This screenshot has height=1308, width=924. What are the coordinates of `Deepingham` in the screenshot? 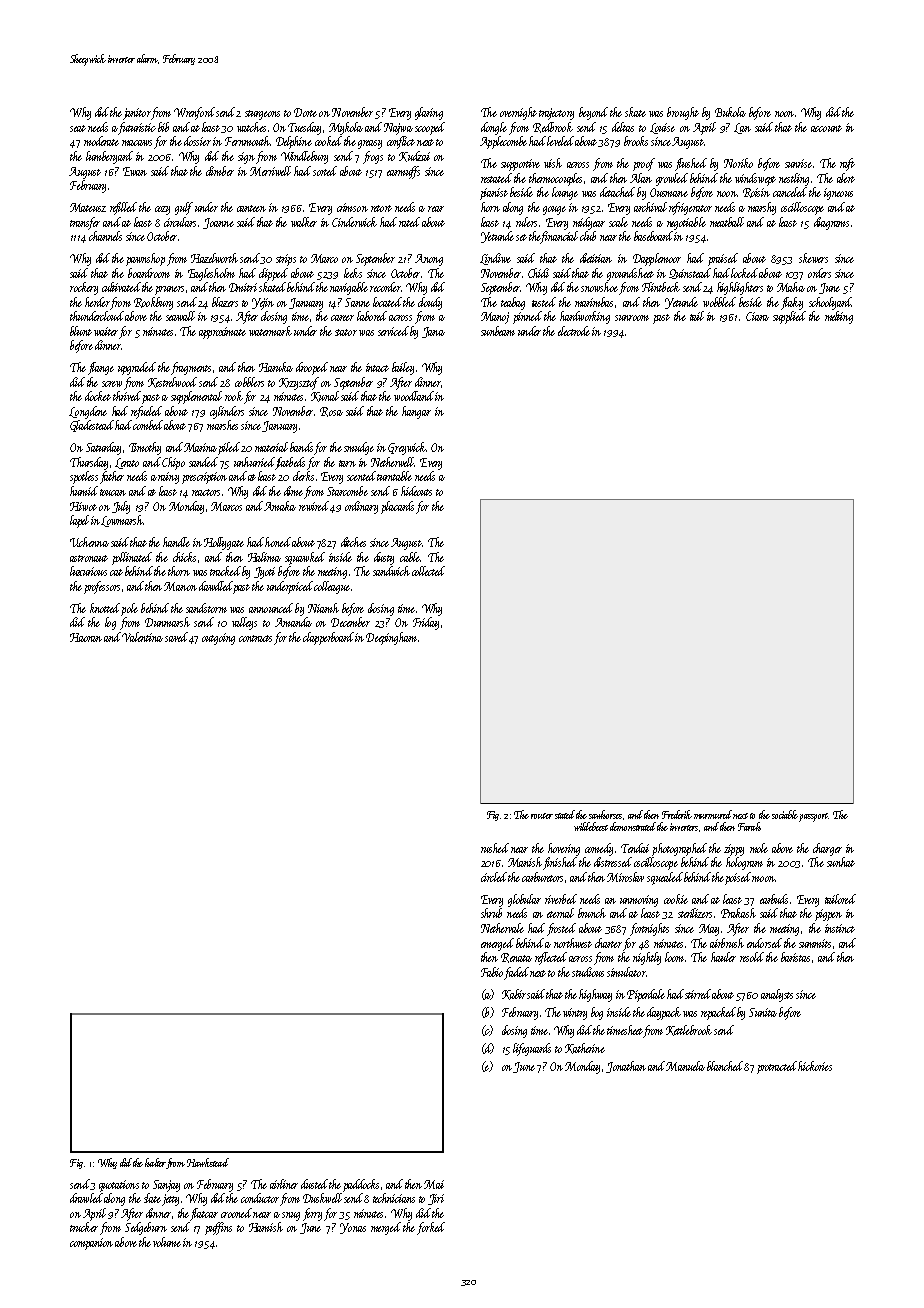 It's located at (391, 638).
